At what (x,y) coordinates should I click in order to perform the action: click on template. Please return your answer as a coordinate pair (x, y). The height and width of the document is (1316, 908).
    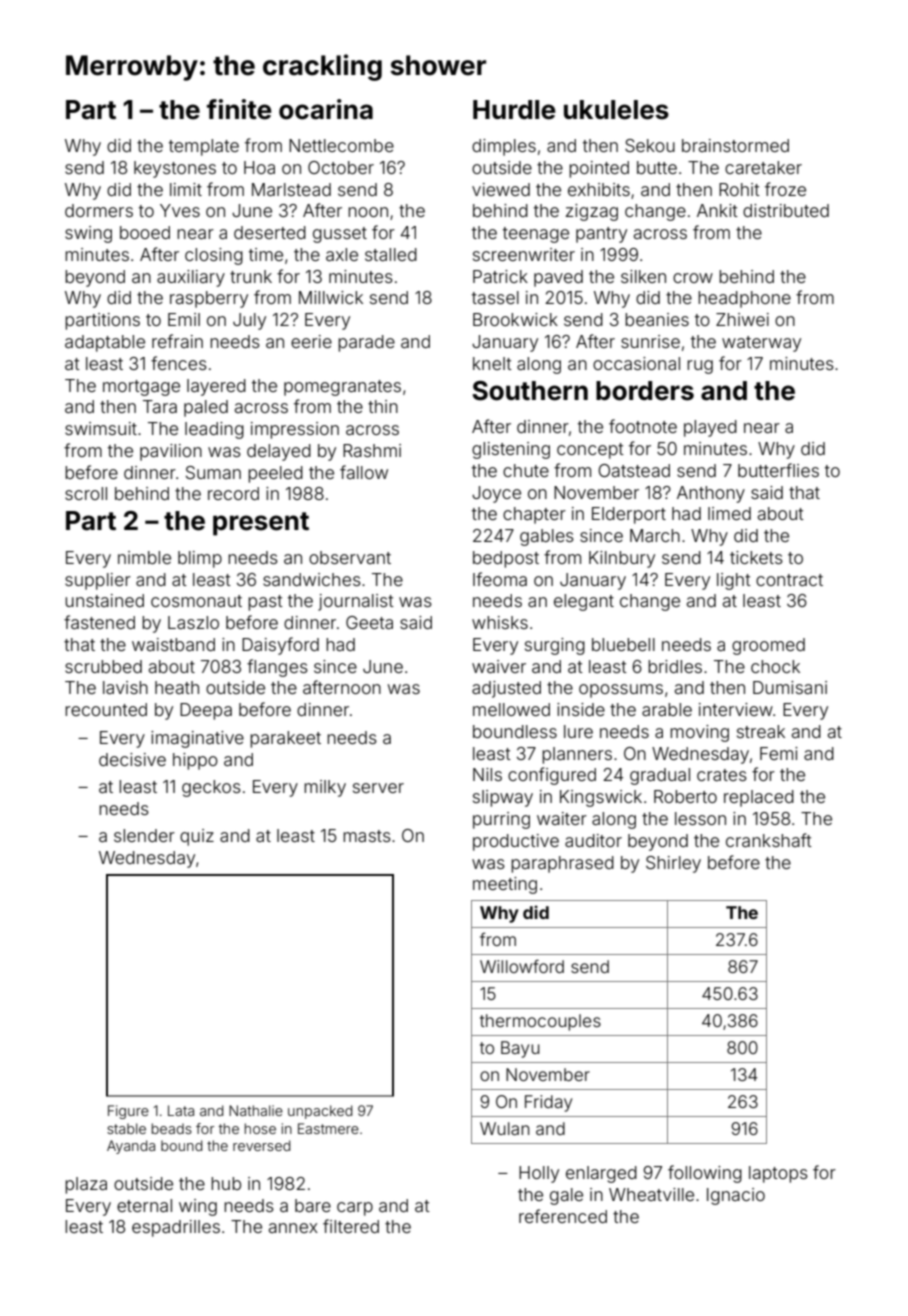
    Looking at the image, I should click on (204, 147).
